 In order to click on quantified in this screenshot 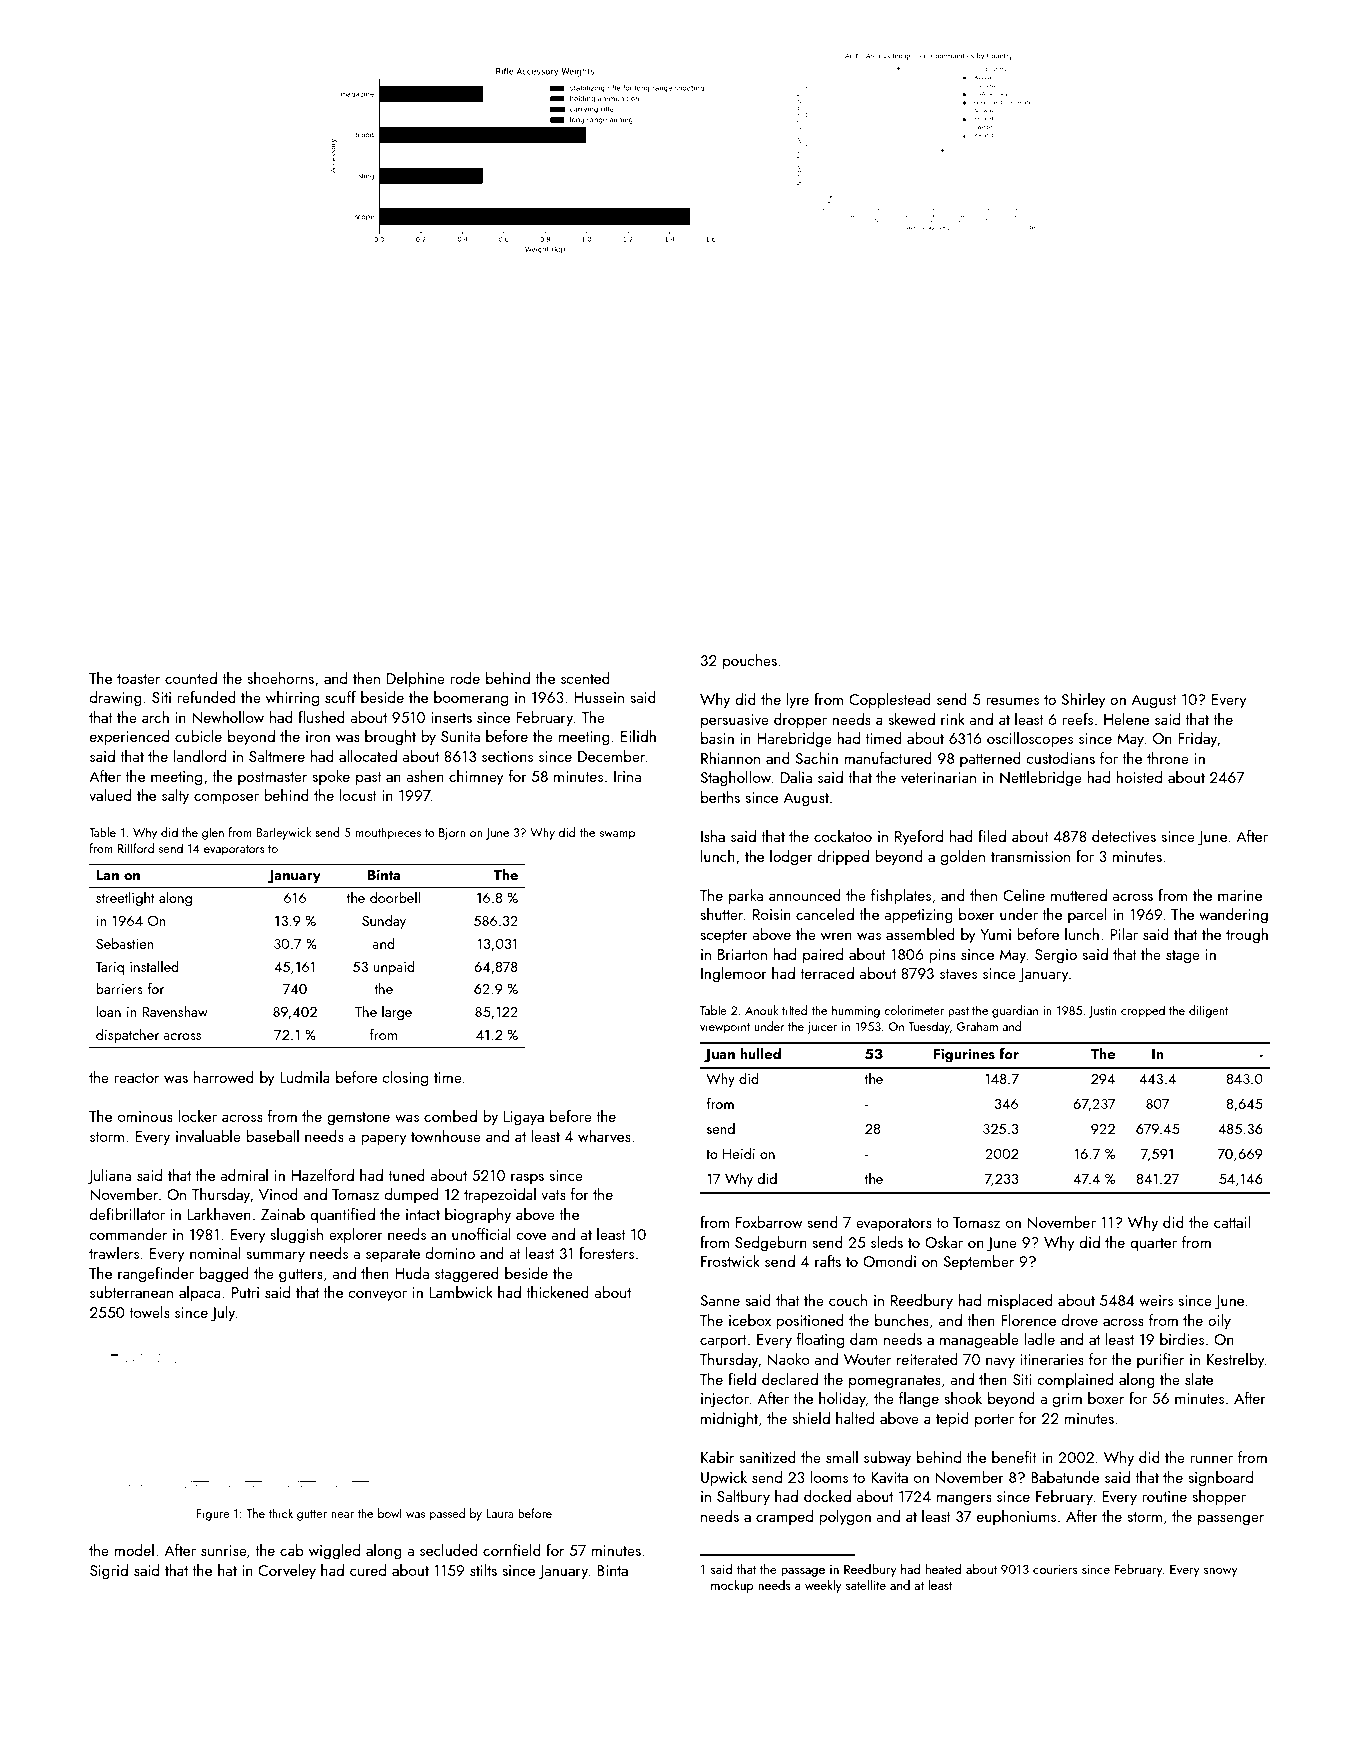, I will do `click(342, 1215)`.
